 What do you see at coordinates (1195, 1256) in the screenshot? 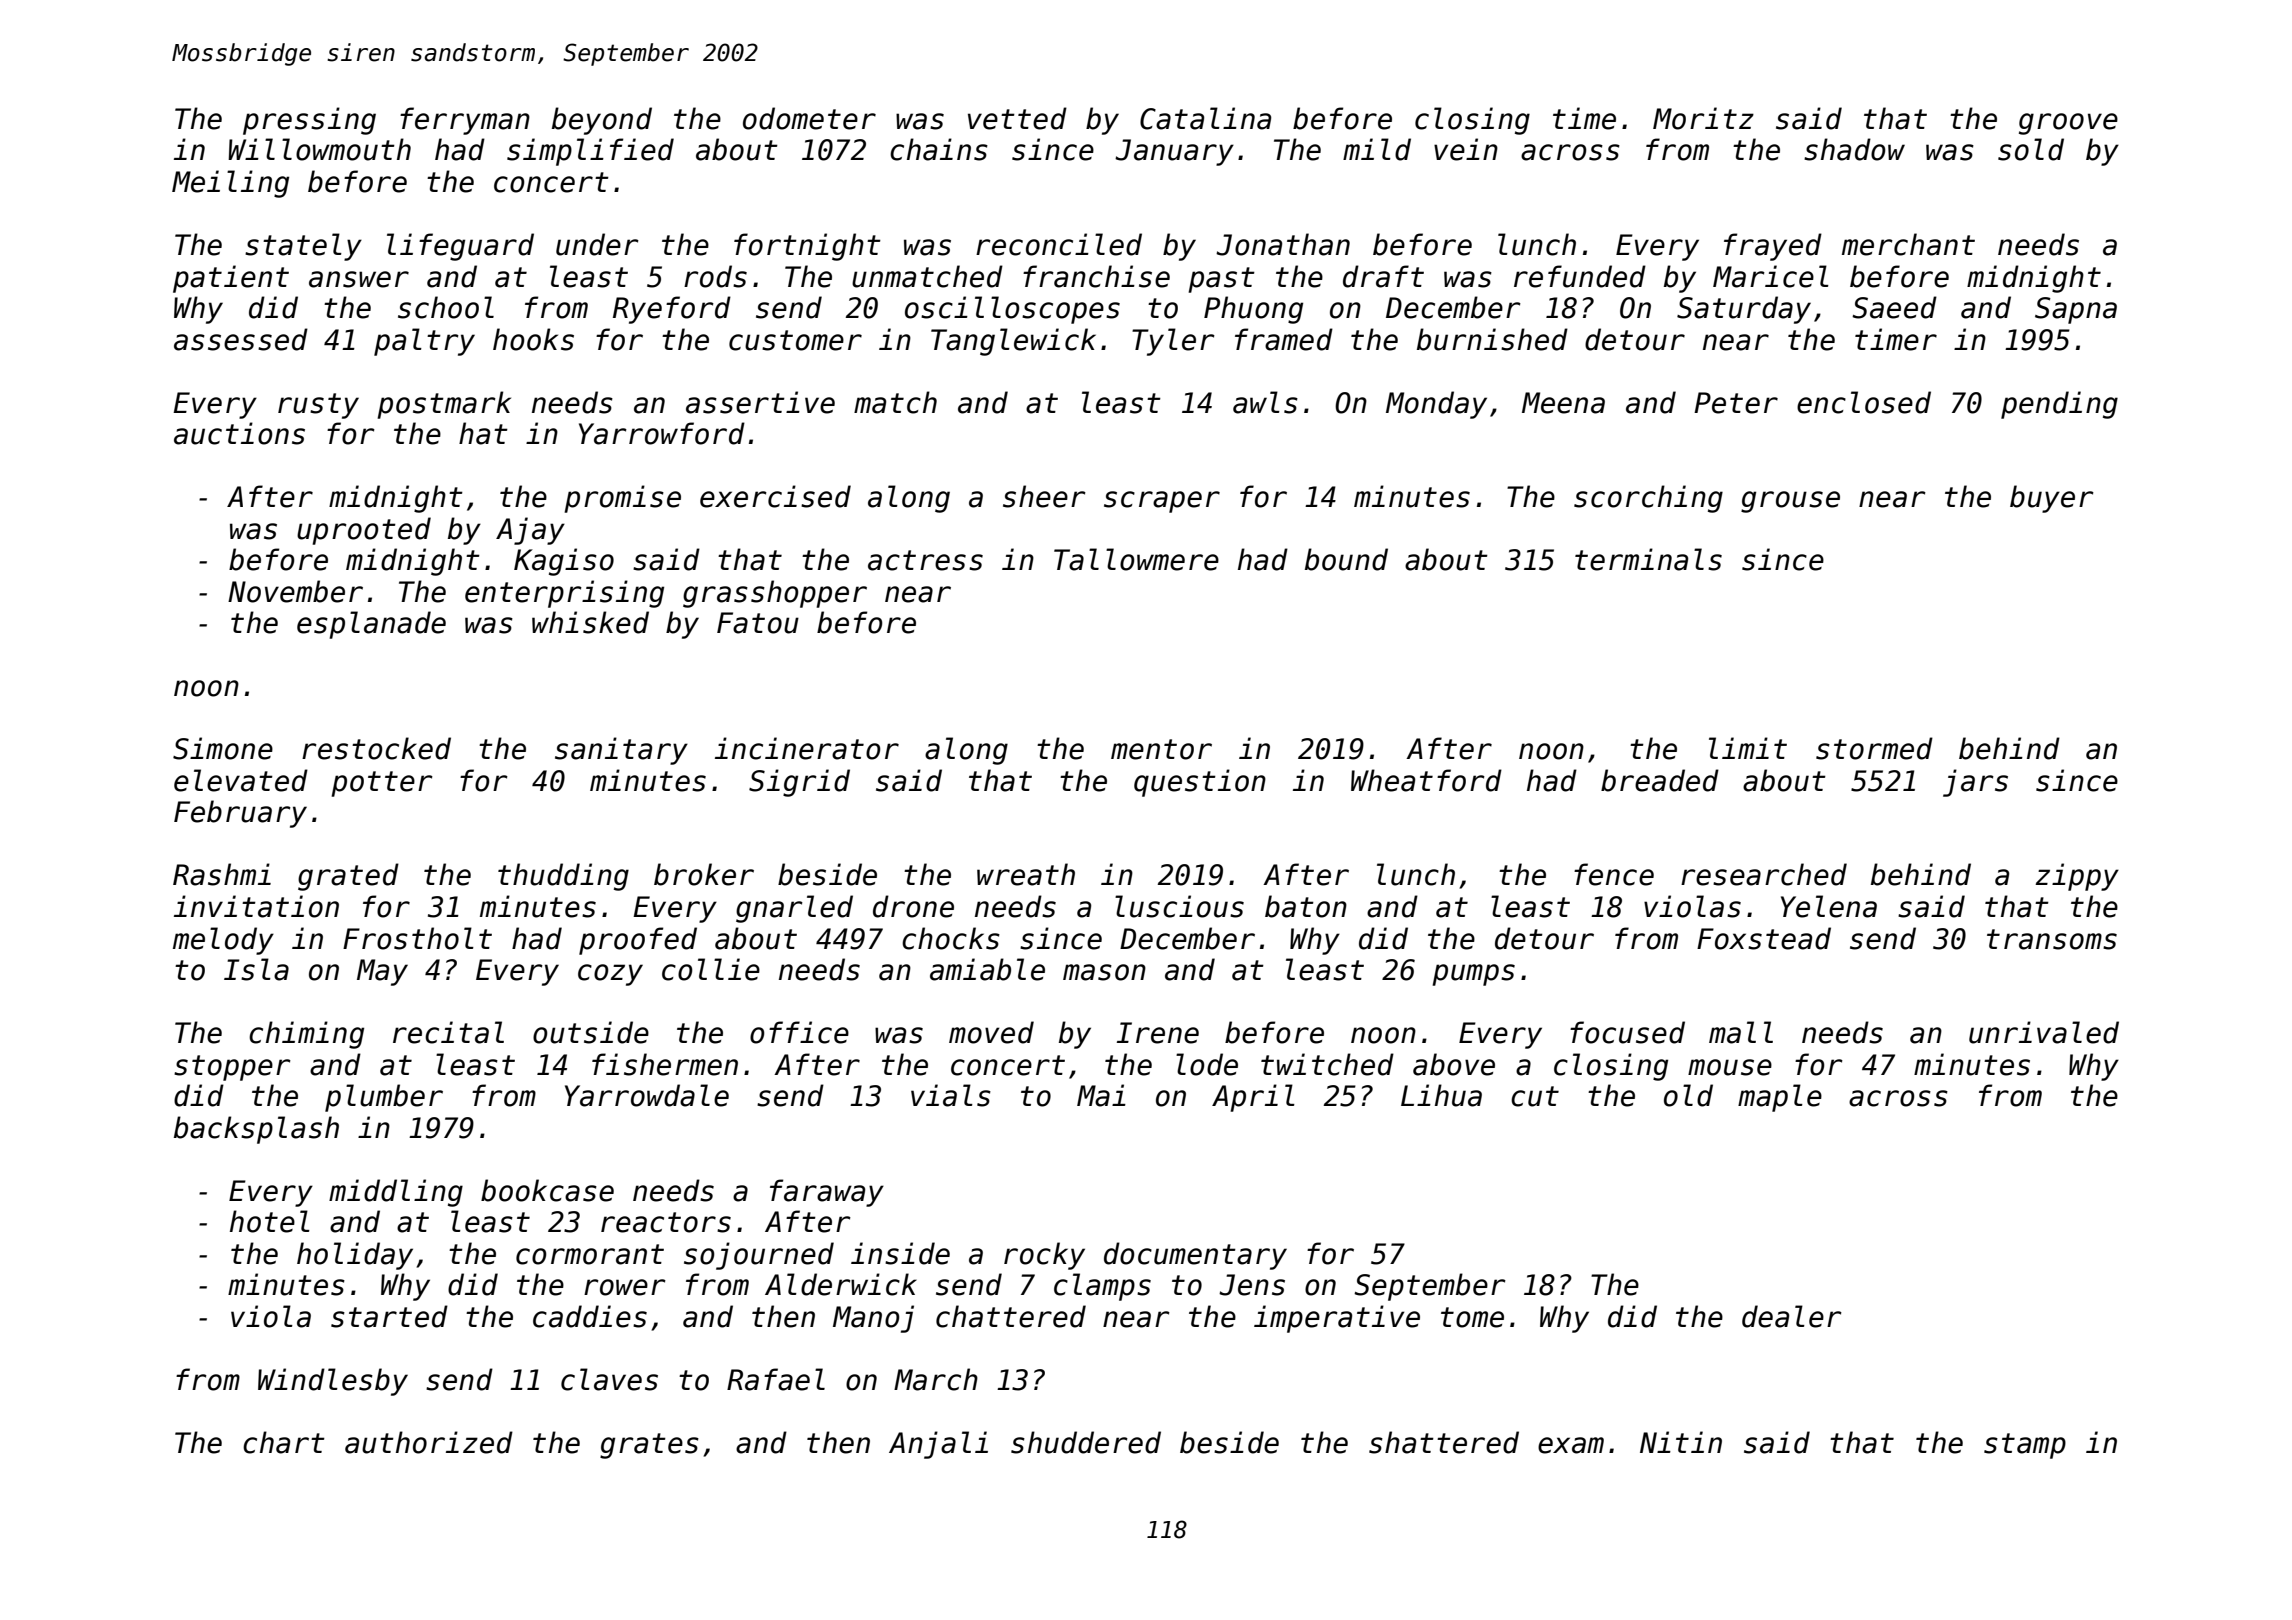
I see `documentary` at bounding box center [1195, 1256].
